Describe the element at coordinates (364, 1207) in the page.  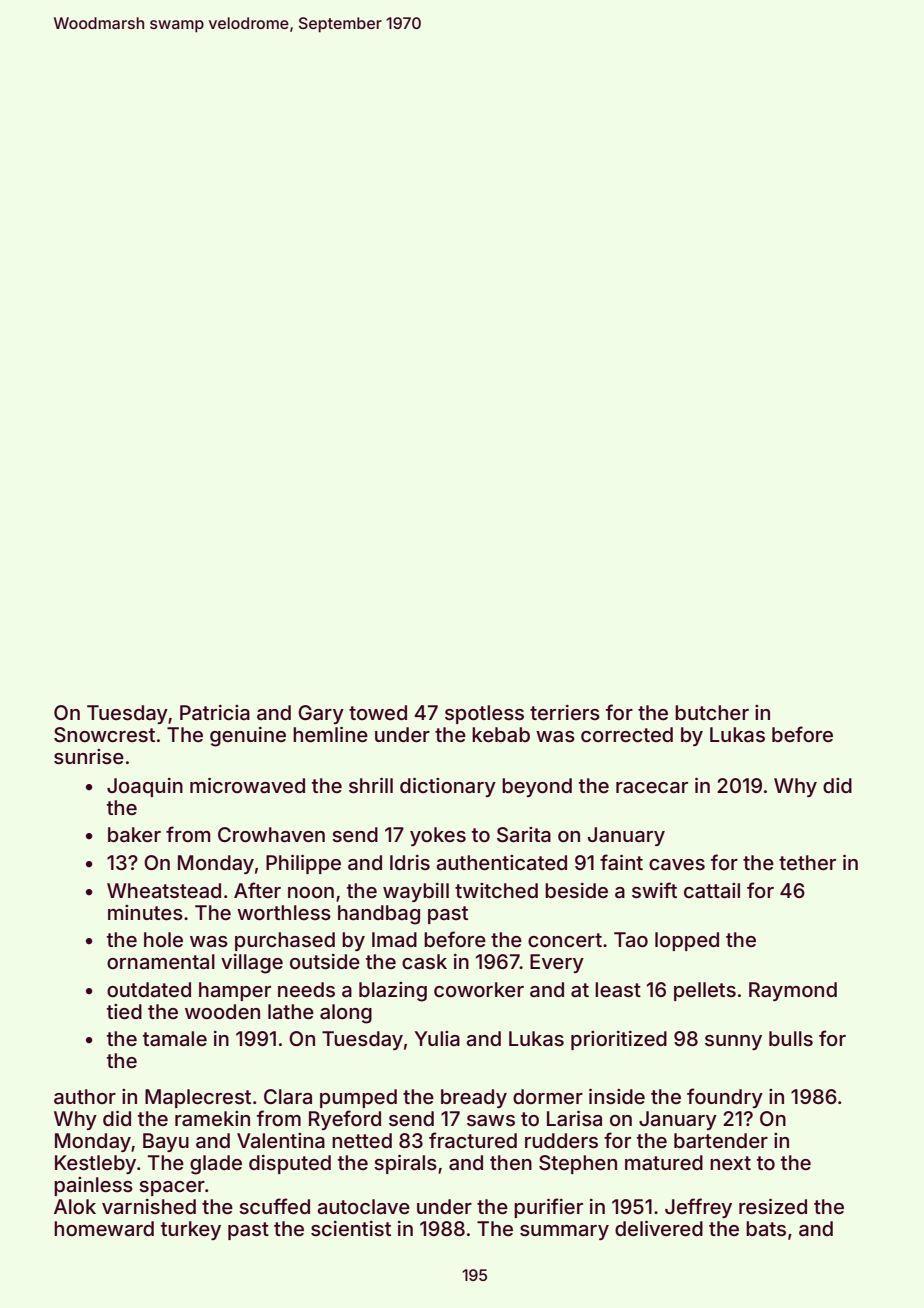
I see `autoclave` at that location.
